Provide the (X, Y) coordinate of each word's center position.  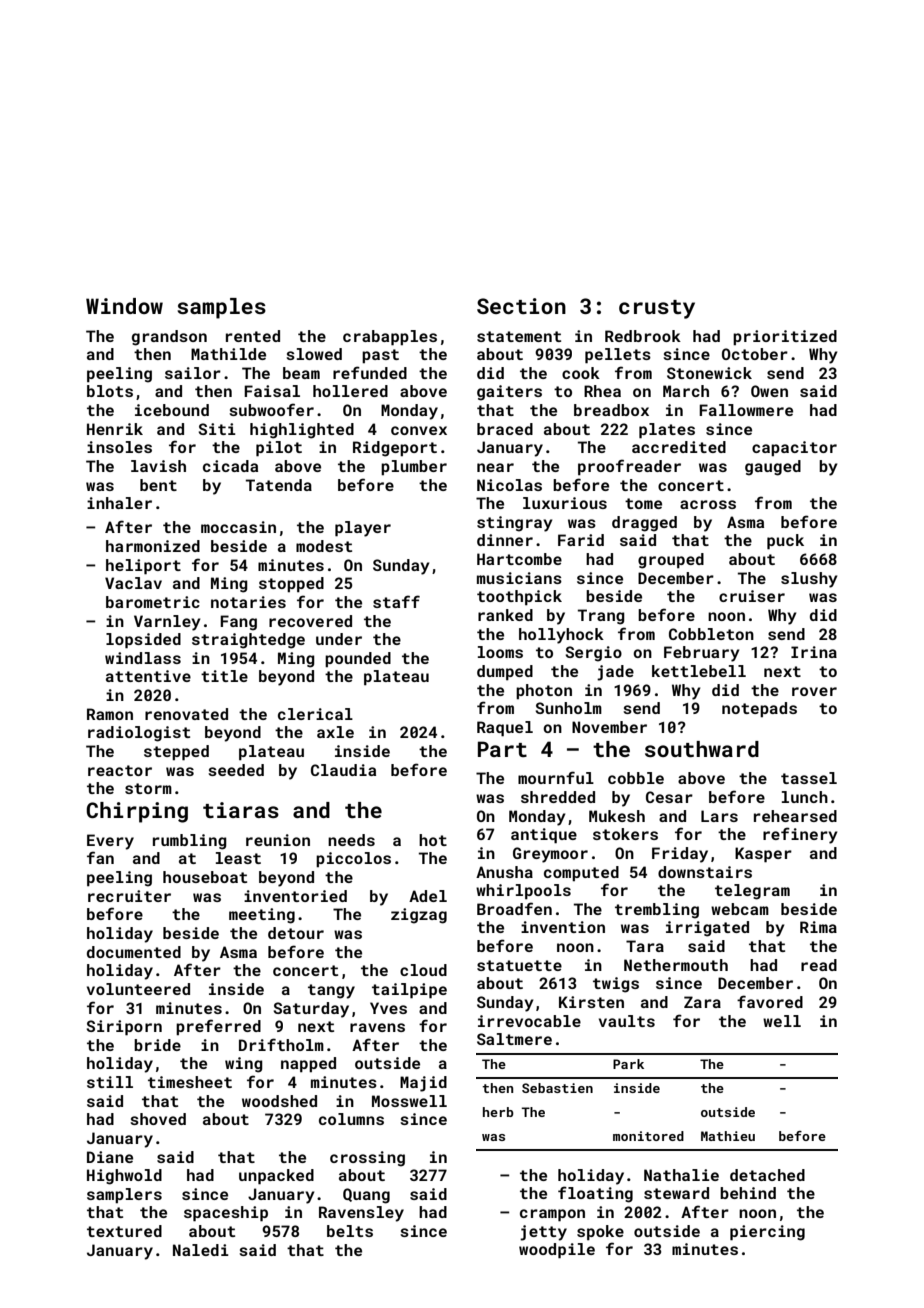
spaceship (226, 1214)
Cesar (669, 797)
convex (419, 430)
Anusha (504, 872)
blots (110, 391)
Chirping (137, 812)
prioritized (785, 337)
